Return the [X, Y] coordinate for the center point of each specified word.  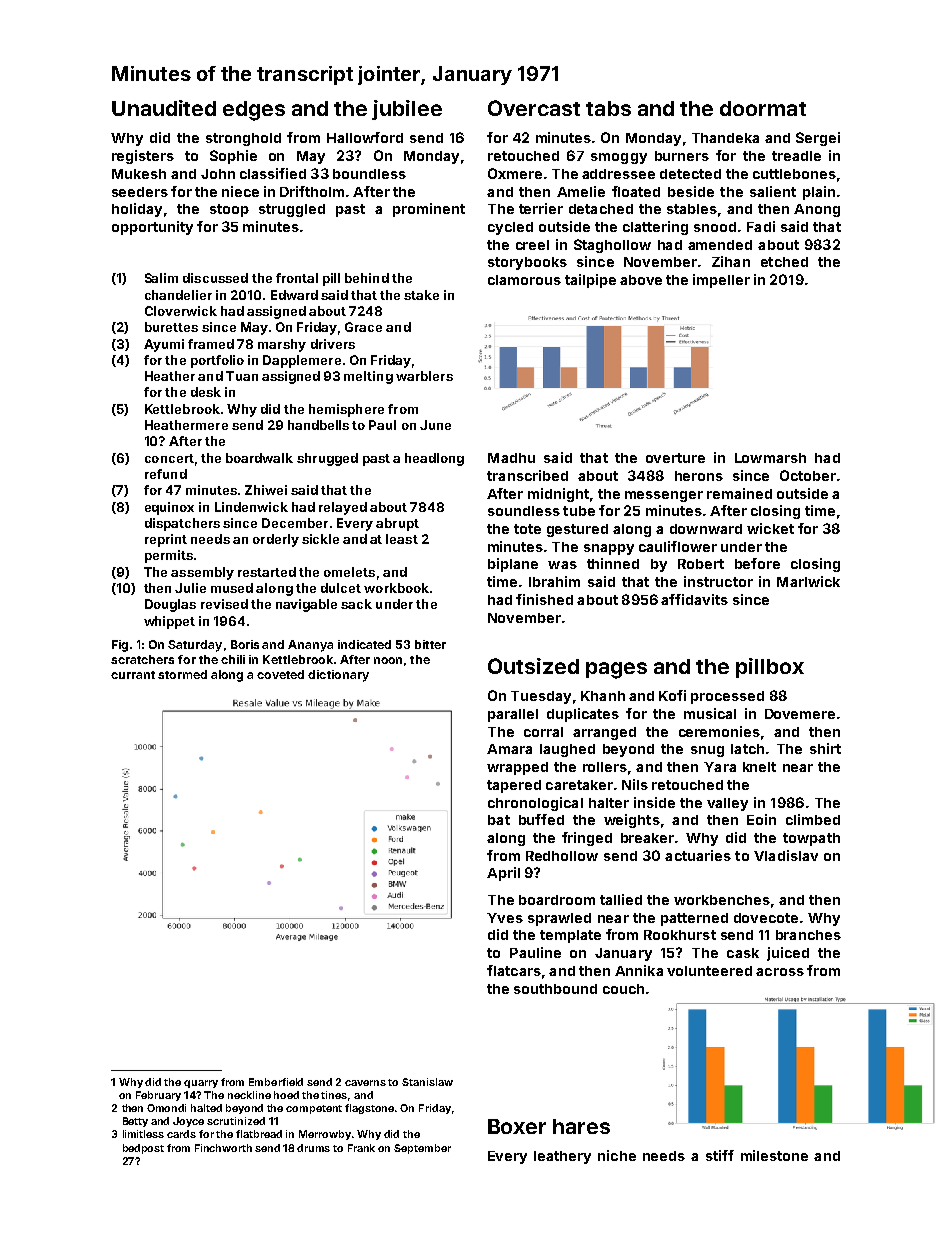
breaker [647, 838]
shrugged [327, 459]
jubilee [407, 110]
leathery [562, 1157]
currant [133, 675]
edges [254, 111]
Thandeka [725, 138]
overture [675, 458]
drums [313, 1148]
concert [169, 458]
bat [499, 820]
